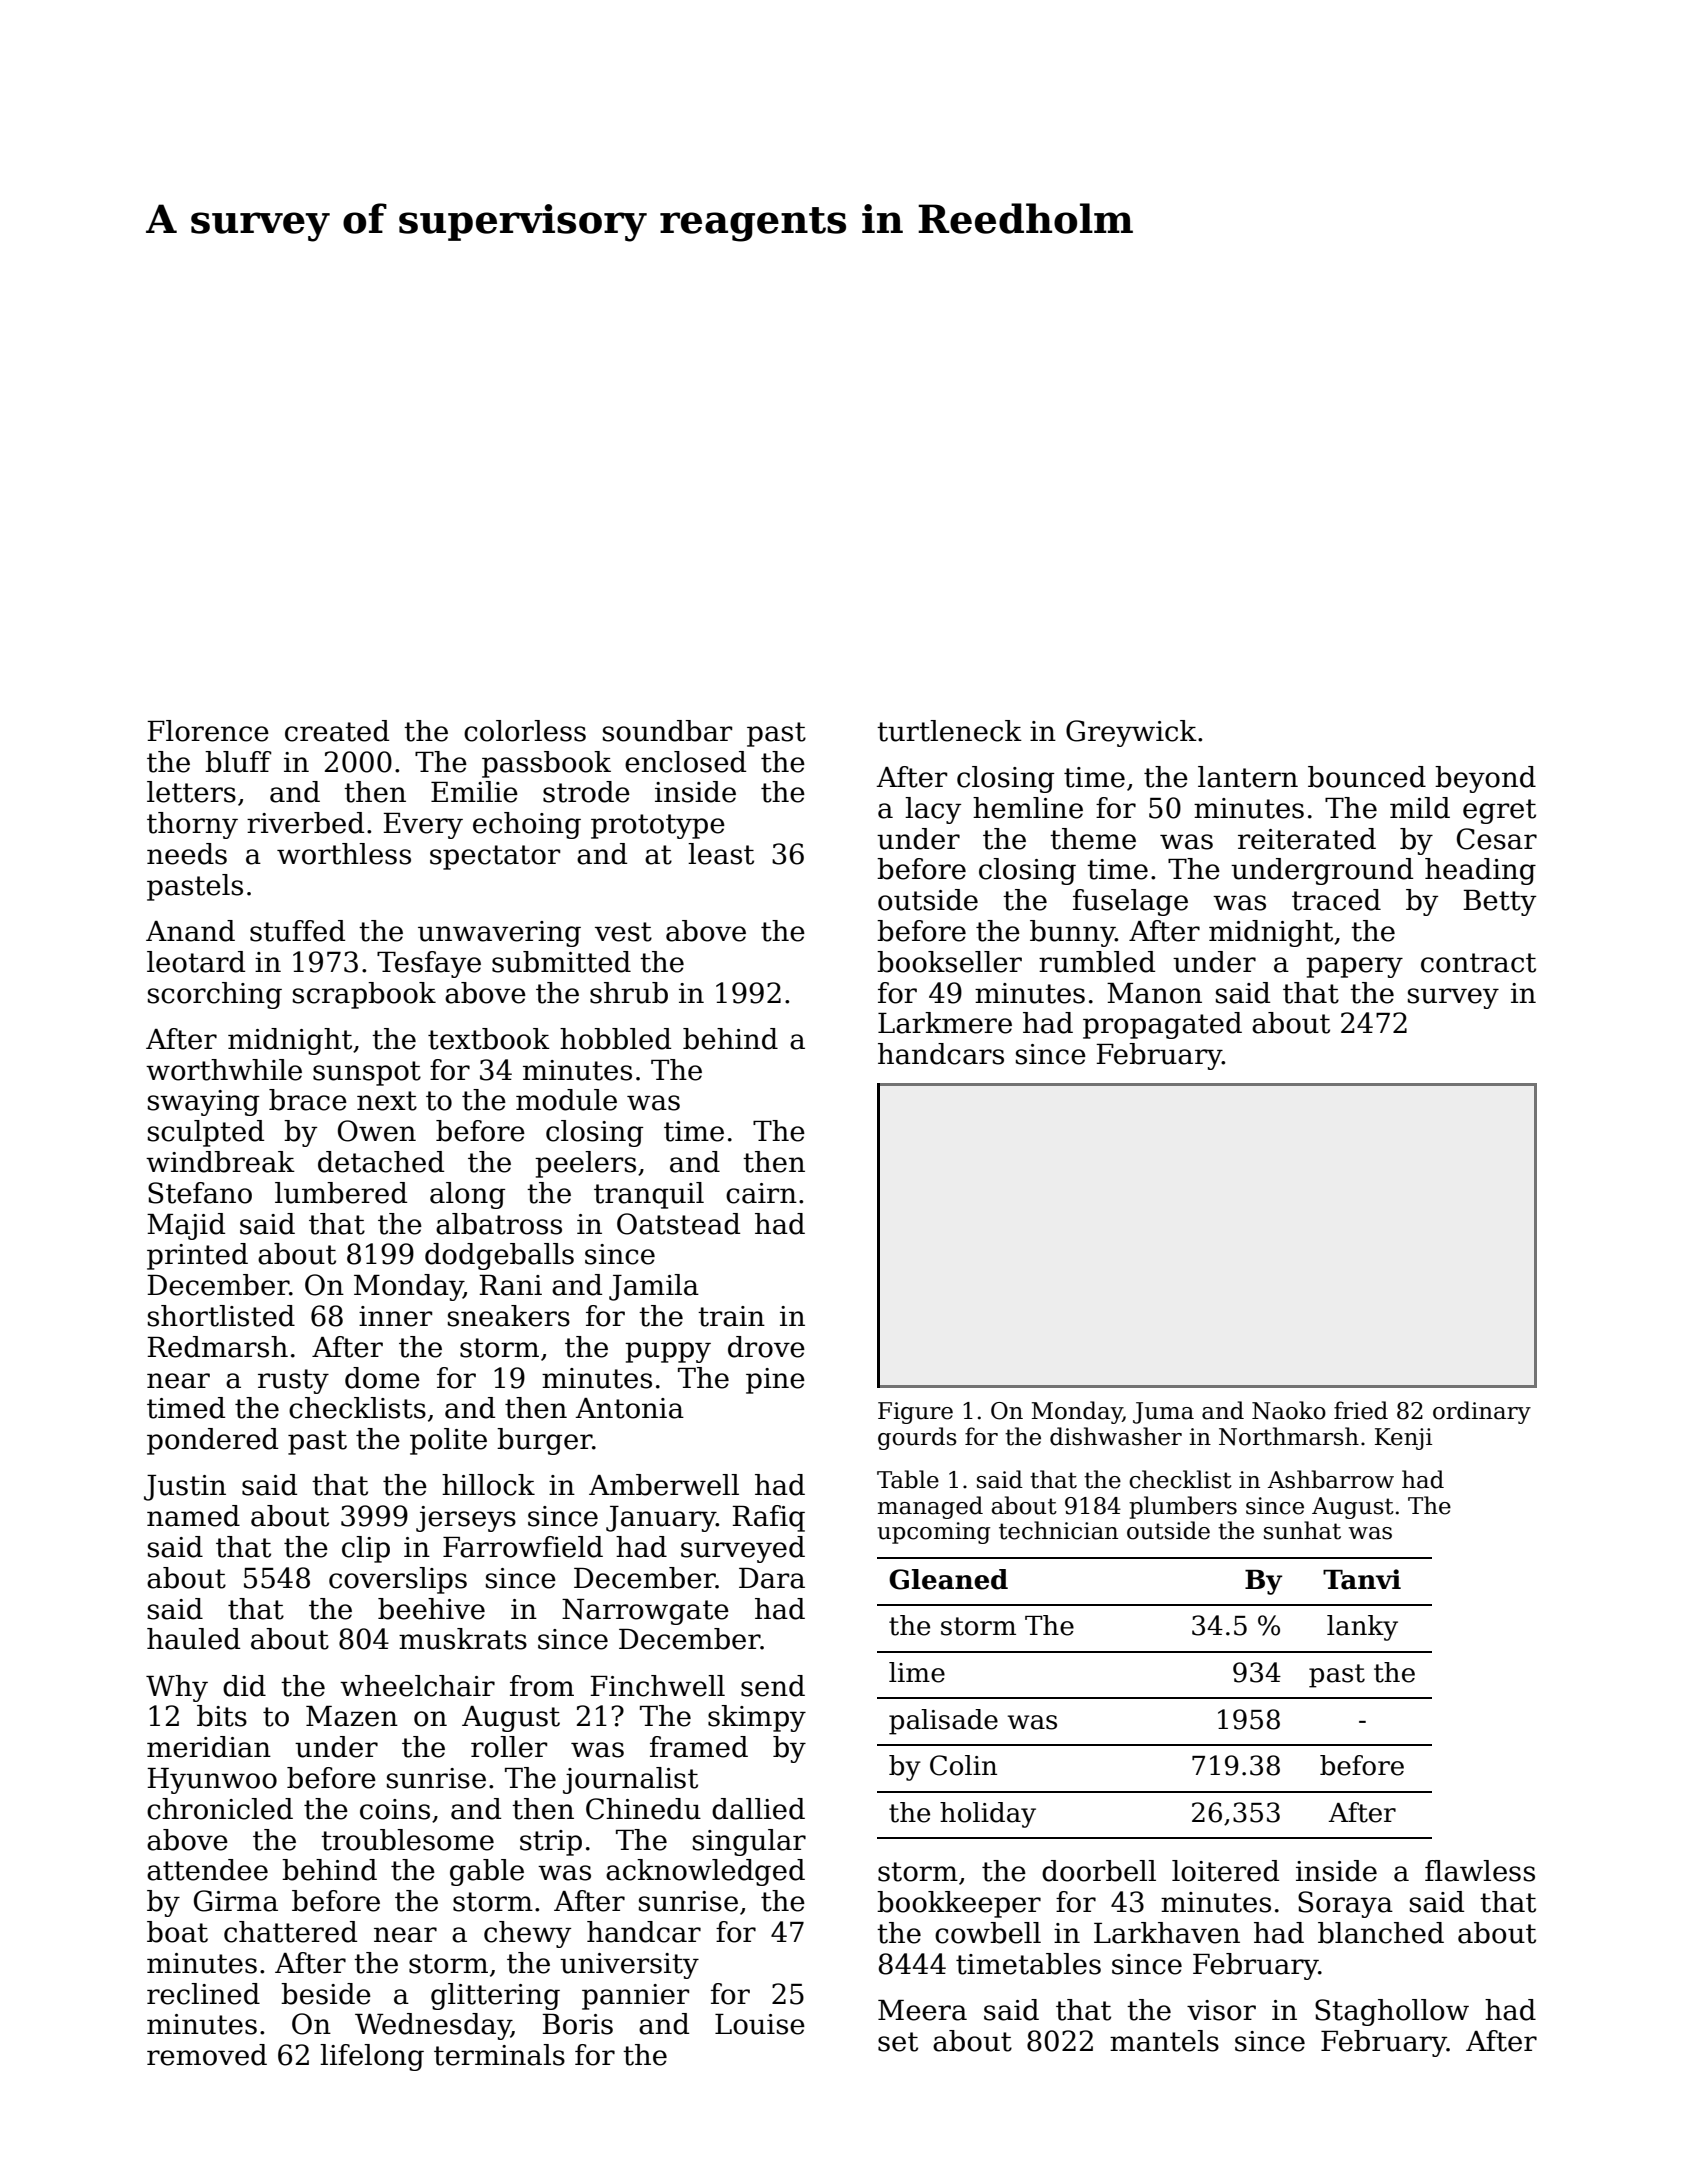  What do you see at coordinates (629, 993) in the page?
I see `shrub` at bounding box center [629, 993].
